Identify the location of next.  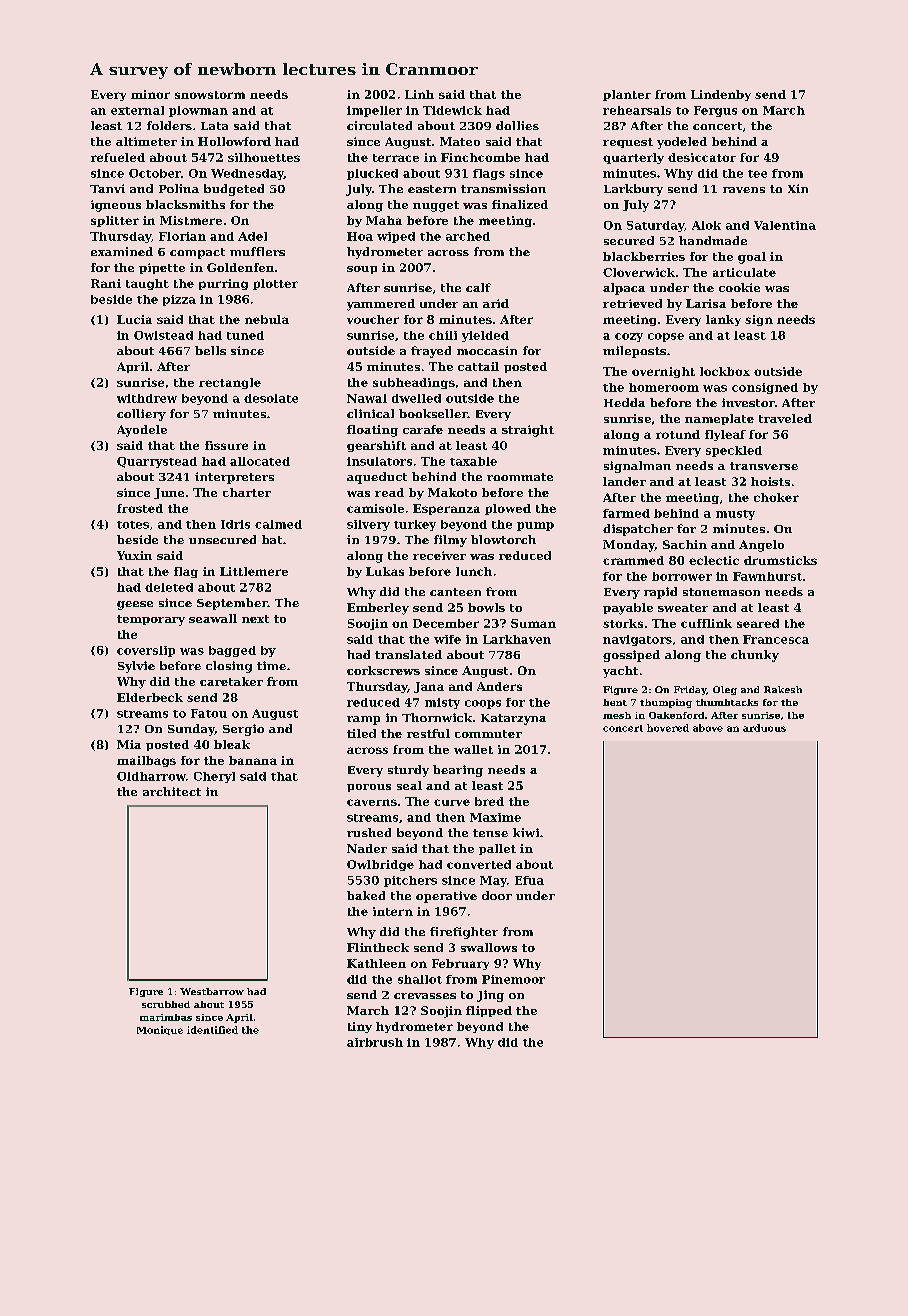
(255, 619).
